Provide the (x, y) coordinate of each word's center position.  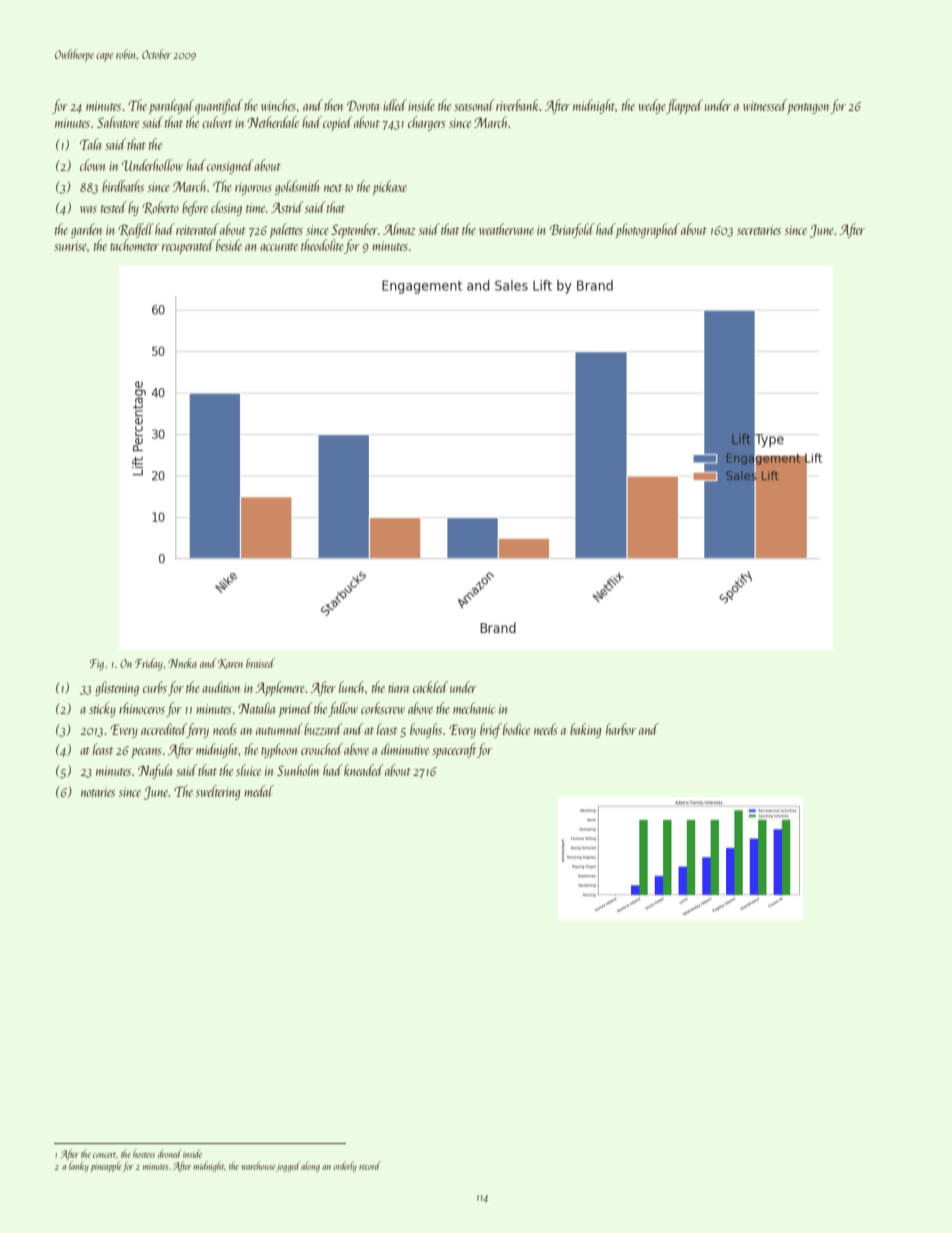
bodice (516, 729)
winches (278, 105)
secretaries (759, 230)
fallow (343, 709)
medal (259, 791)
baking (585, 730)
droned (170, 1153)
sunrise (71, 246)
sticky (102, 709)
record (370, 1165)
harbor (621, 729)
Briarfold (572, 230)
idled (395, 105)
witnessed (765, 105)
